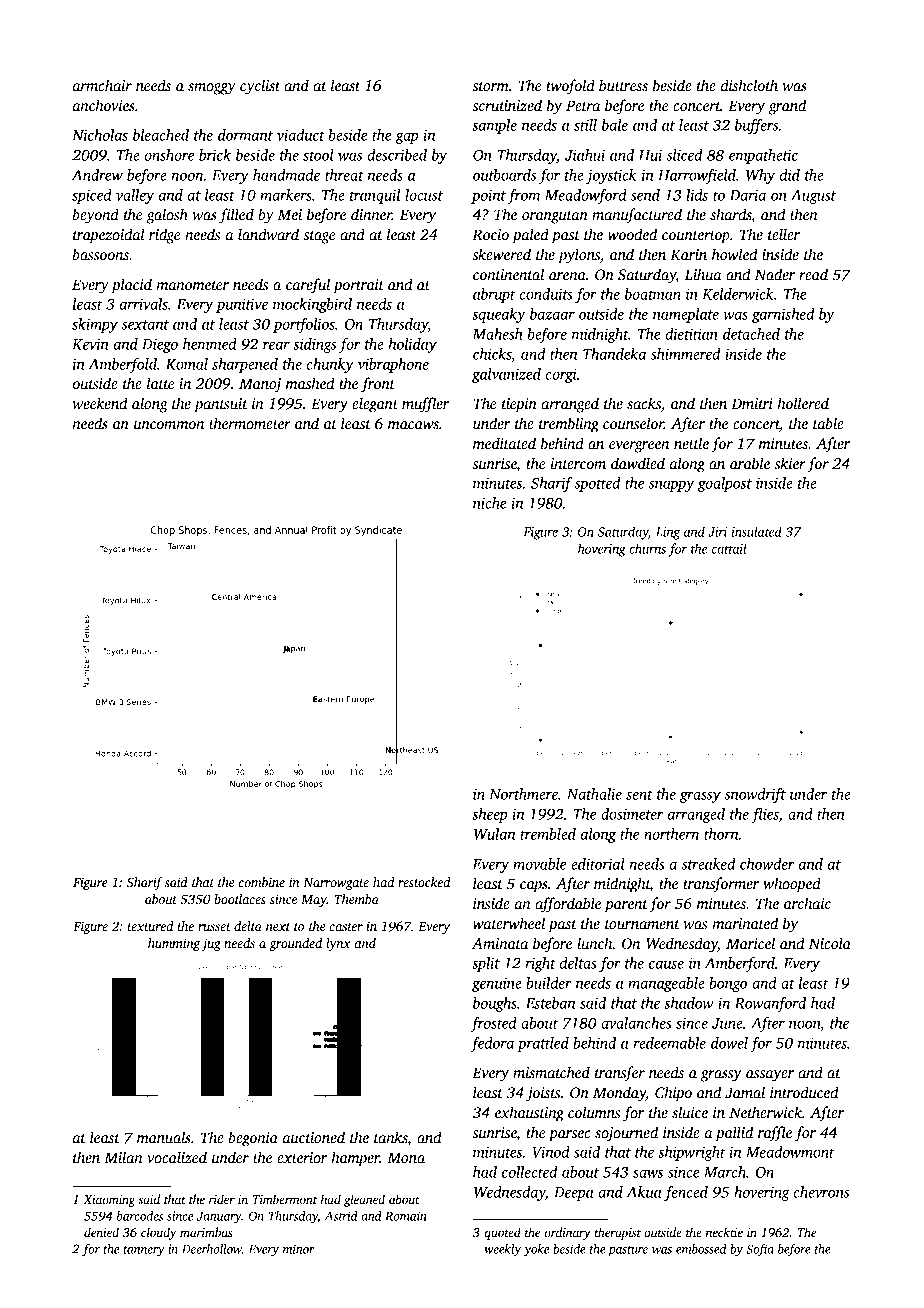 The width and height of the document is (924, 1308). Describe the element at coordinates (299, 1249) in the document. I see `minor` at that location.
